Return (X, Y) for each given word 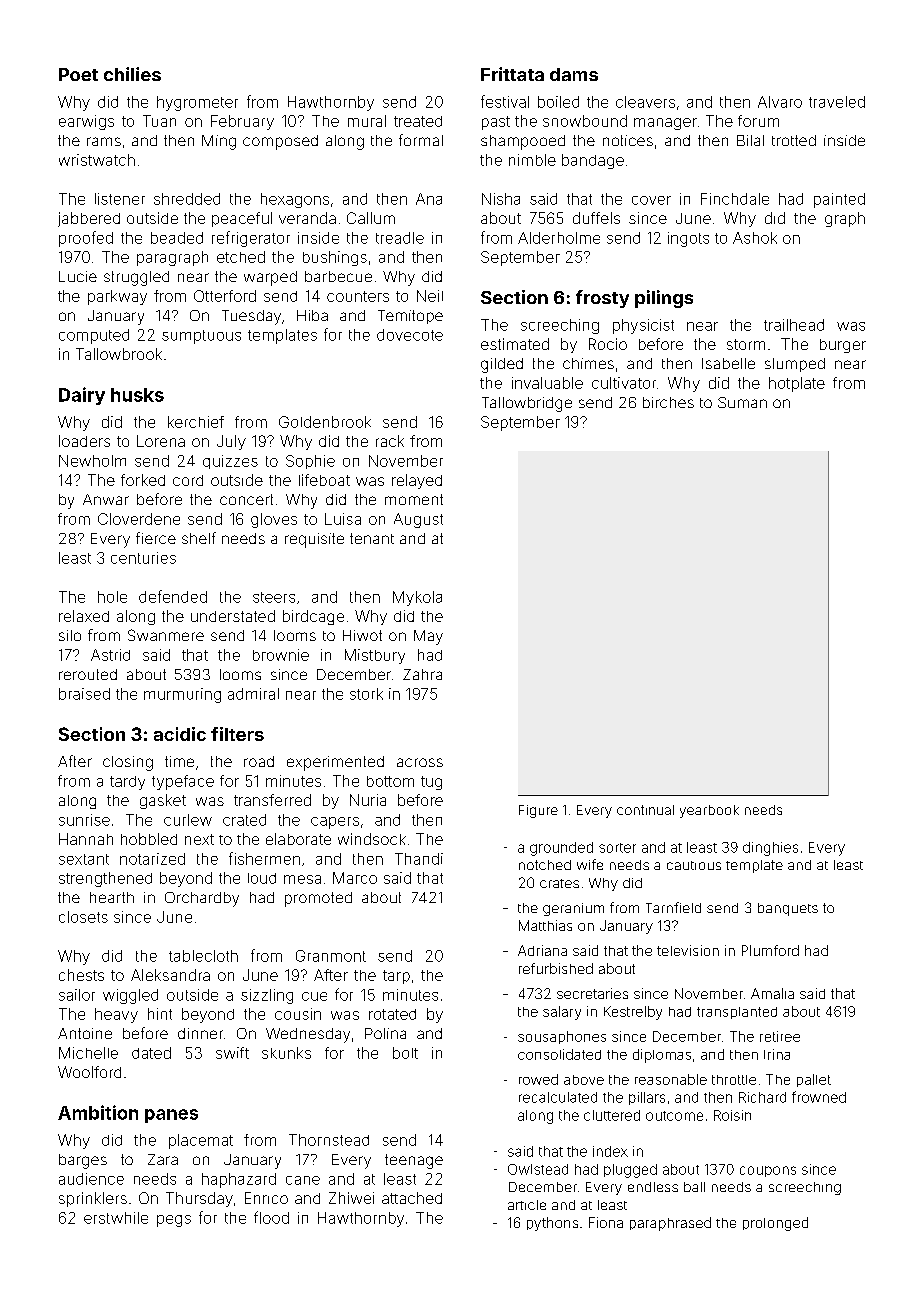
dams (574, 74)
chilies (132, 74)
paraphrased (670, 1224)
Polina (385, 1033)
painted (839, 200)
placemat (201, 1141)
